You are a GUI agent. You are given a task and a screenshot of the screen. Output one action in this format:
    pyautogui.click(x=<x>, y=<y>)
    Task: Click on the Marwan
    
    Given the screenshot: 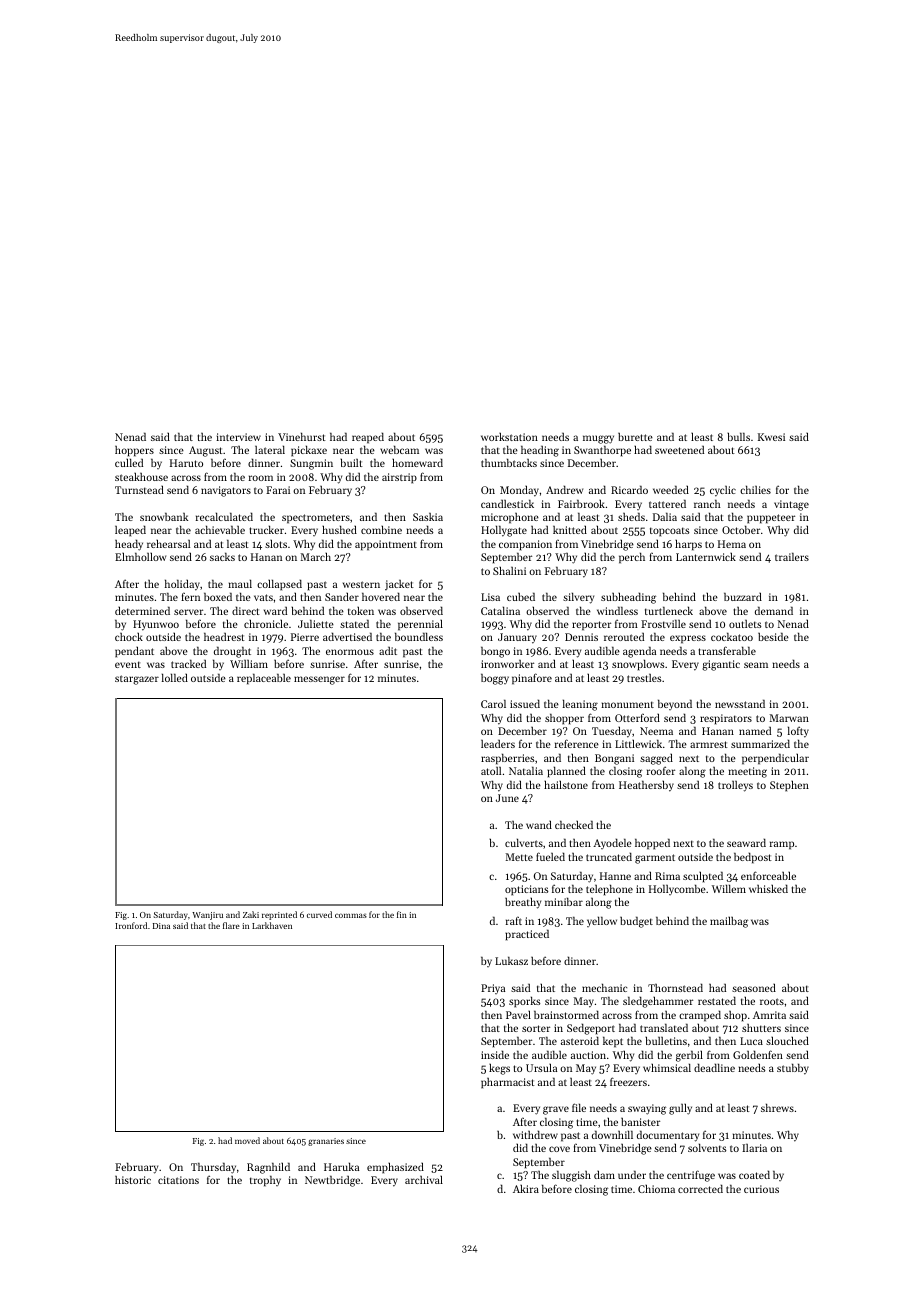 What is the action you would take?
    pyautogui.click(x=789, y=718)
